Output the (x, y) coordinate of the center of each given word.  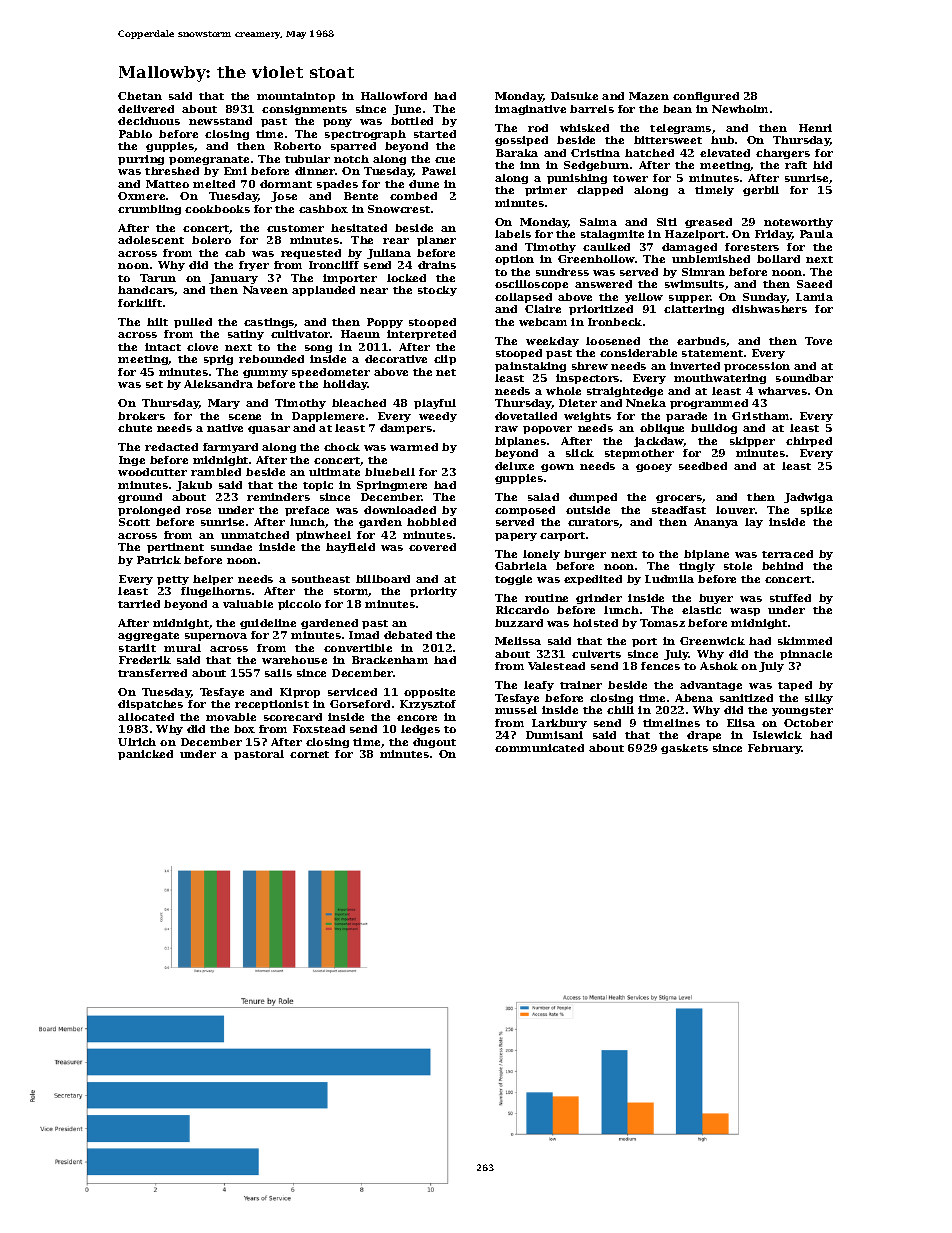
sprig (218, 360)
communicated (539, 748)
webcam (543, 322)
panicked (145, 755)
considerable (638, 353)
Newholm (740, 109)
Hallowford (394, 96)
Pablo (135, 134)
